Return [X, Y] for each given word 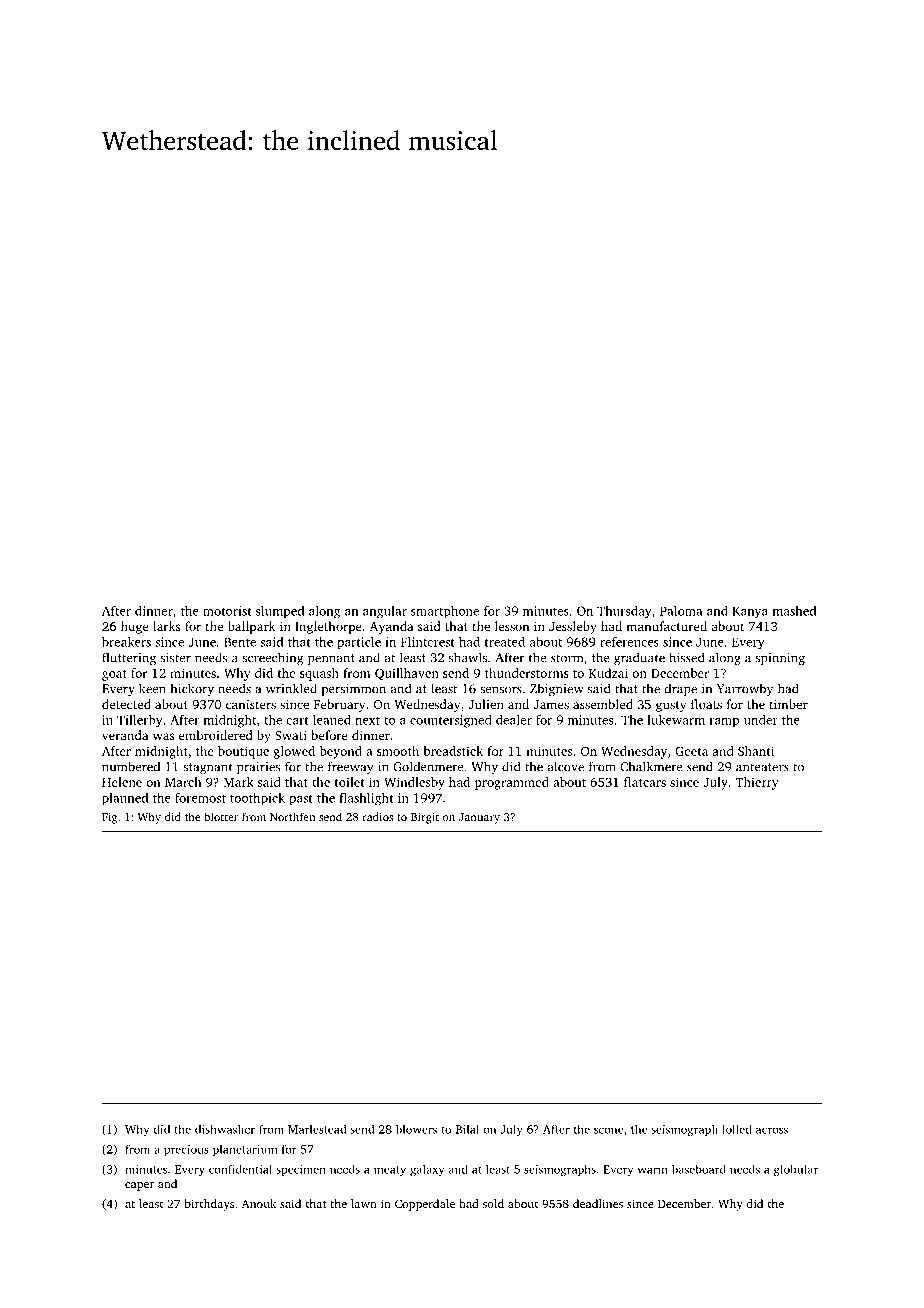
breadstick [453, 751]
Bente [240, 642]
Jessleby [573, 627]
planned [125, 799]
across [772, 1130]
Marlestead [317, 1129]
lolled [737, 1129]
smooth [398, 751]
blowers [416, 1129]
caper [139, 1186]
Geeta [691, 751]
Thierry [757, 783]
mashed [794, 611]
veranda [125, 735]
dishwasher [225, 1129]
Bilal [467, 1129]
